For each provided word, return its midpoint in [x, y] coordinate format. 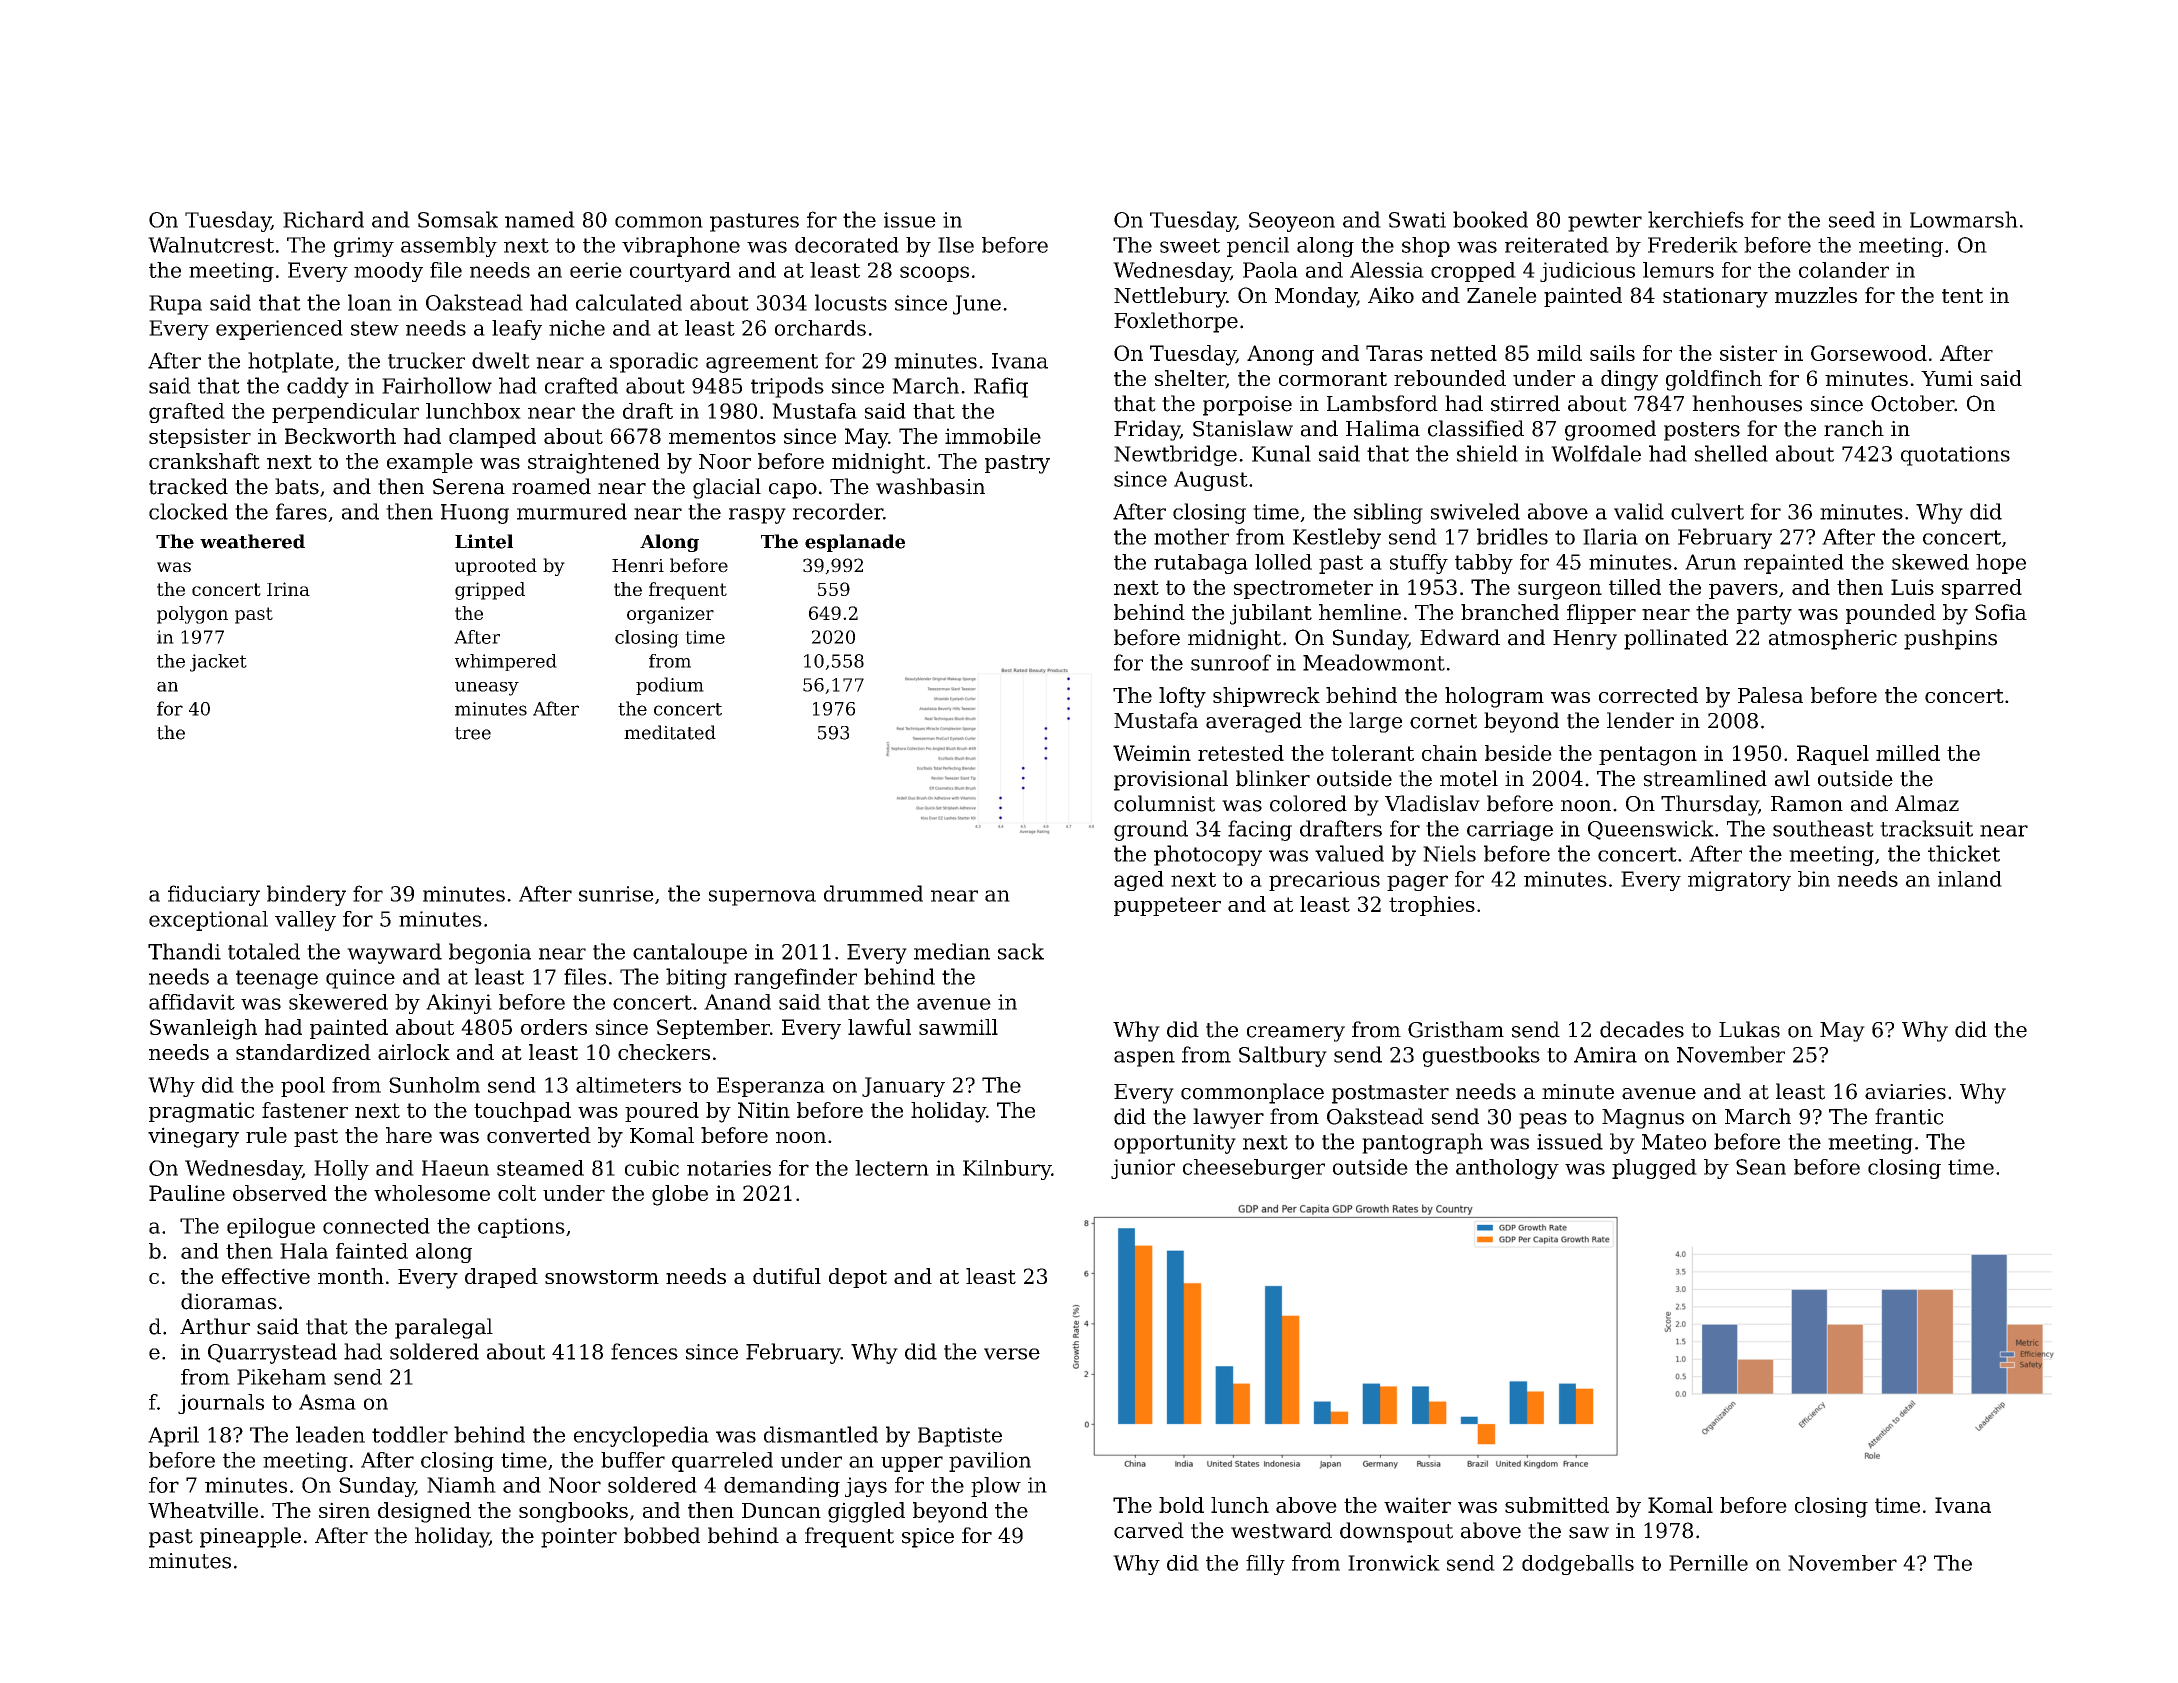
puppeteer [1167, 906]
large [1375, 722]
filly [1265, 1565]
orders [554, 1027]
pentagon [1648, 756]
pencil [1258, 247]
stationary [1715, 297]
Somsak [458, 219]
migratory [1739, 881]
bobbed [662, 1535]
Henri [638, 566]
